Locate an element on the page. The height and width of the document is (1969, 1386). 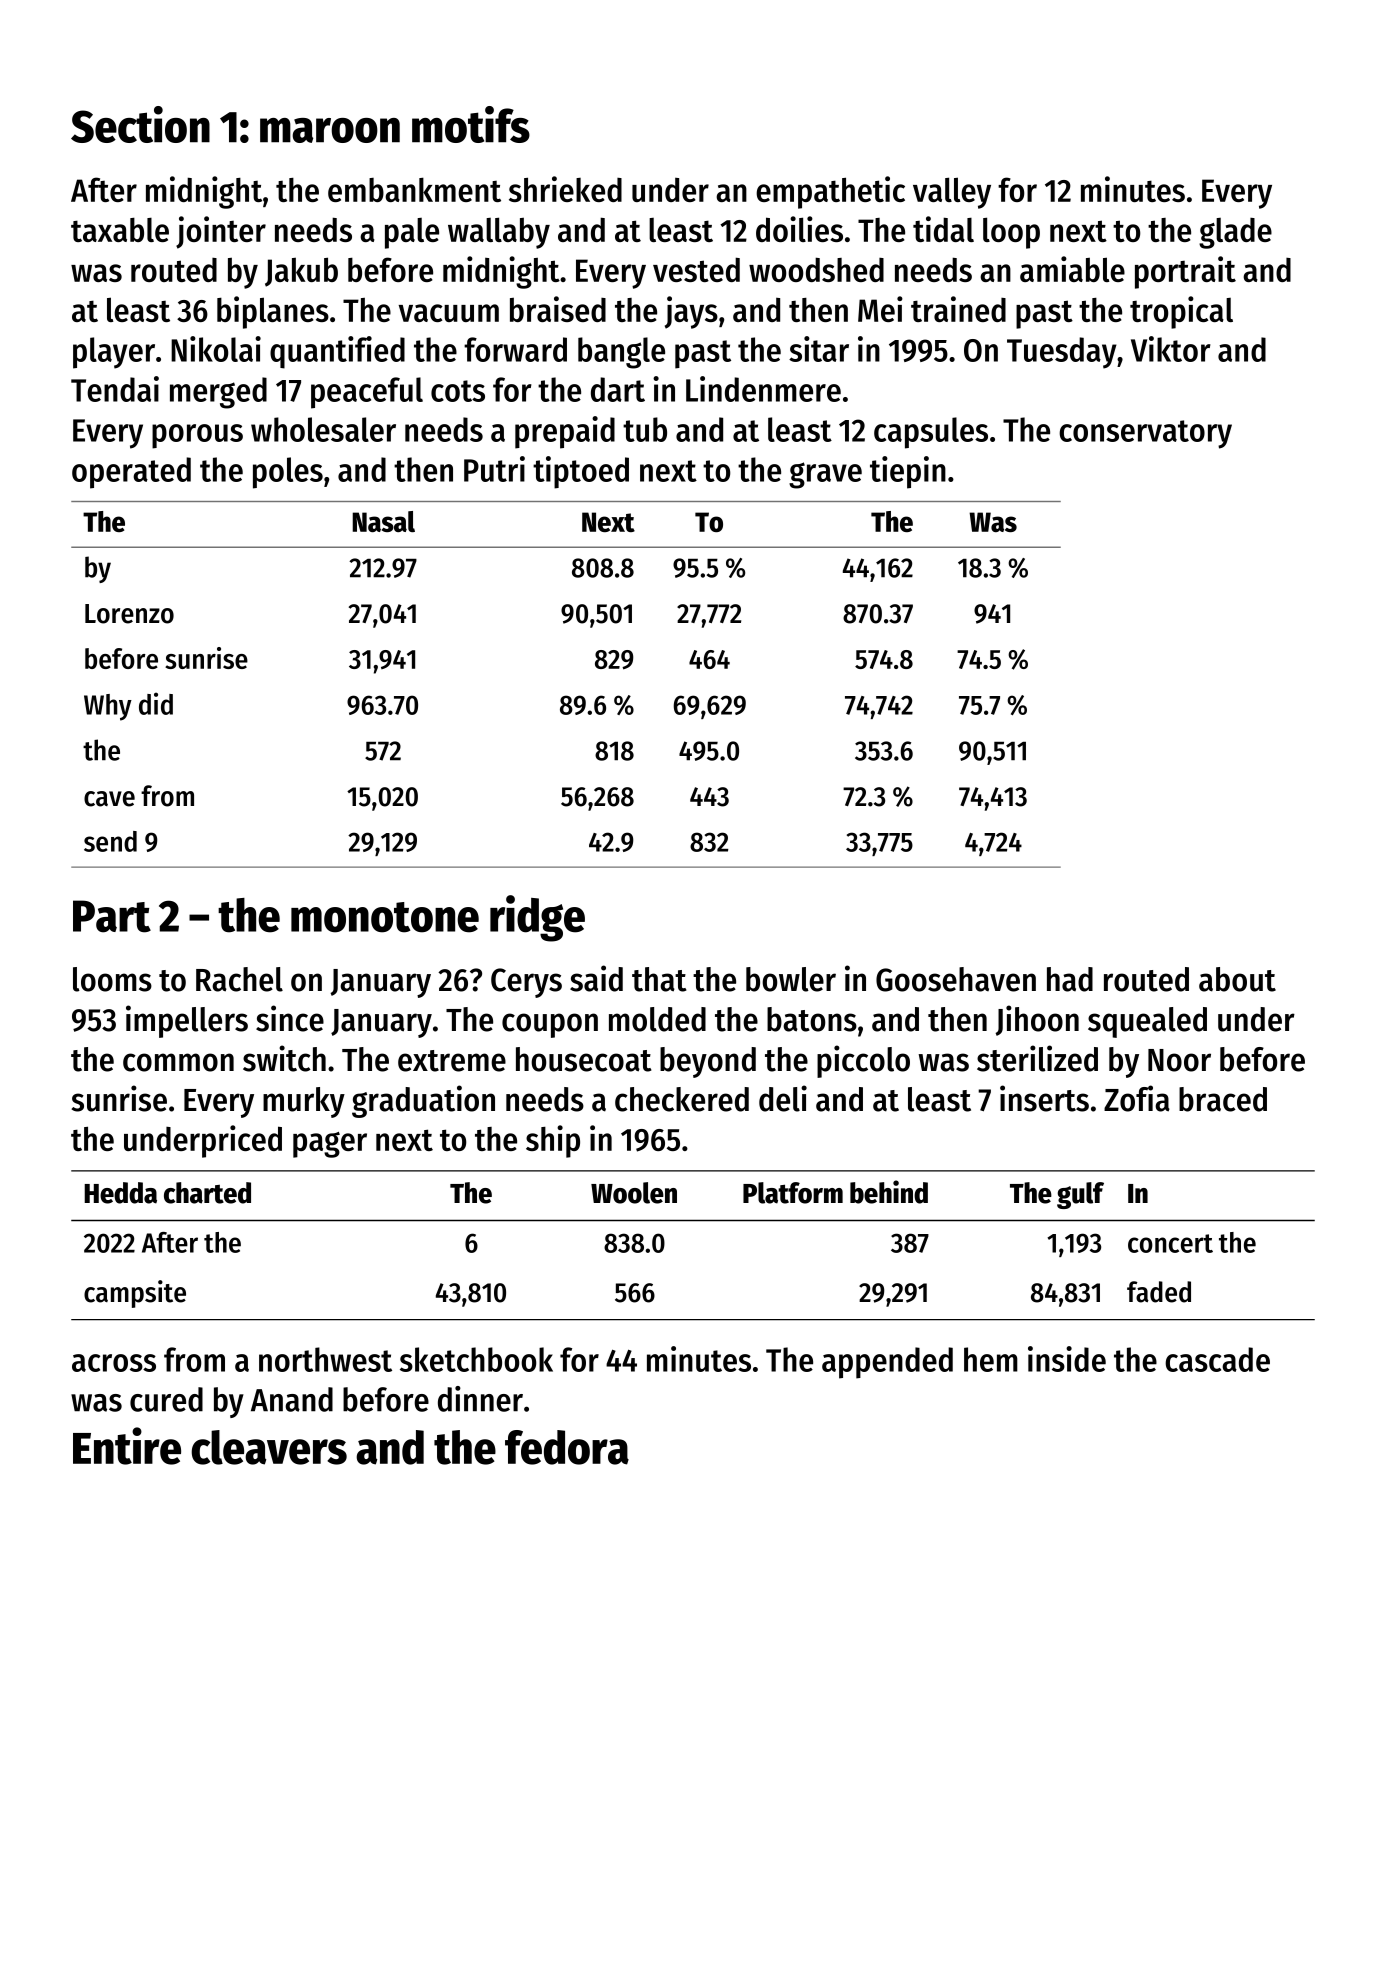
Jakub is located at coordinates (301, 272).
